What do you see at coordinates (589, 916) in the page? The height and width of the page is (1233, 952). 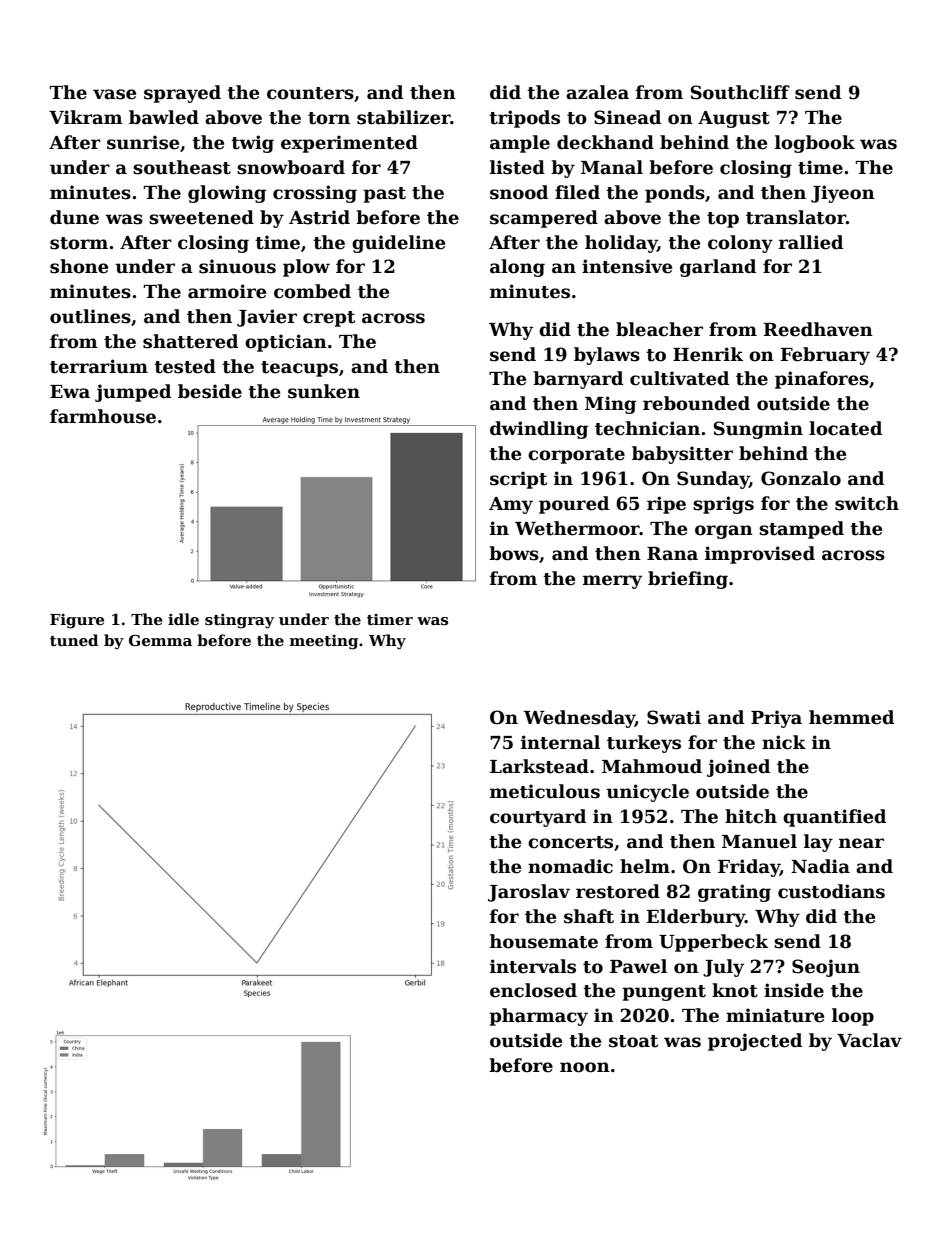 I see `shaft` at bounding box center [589, 916].
